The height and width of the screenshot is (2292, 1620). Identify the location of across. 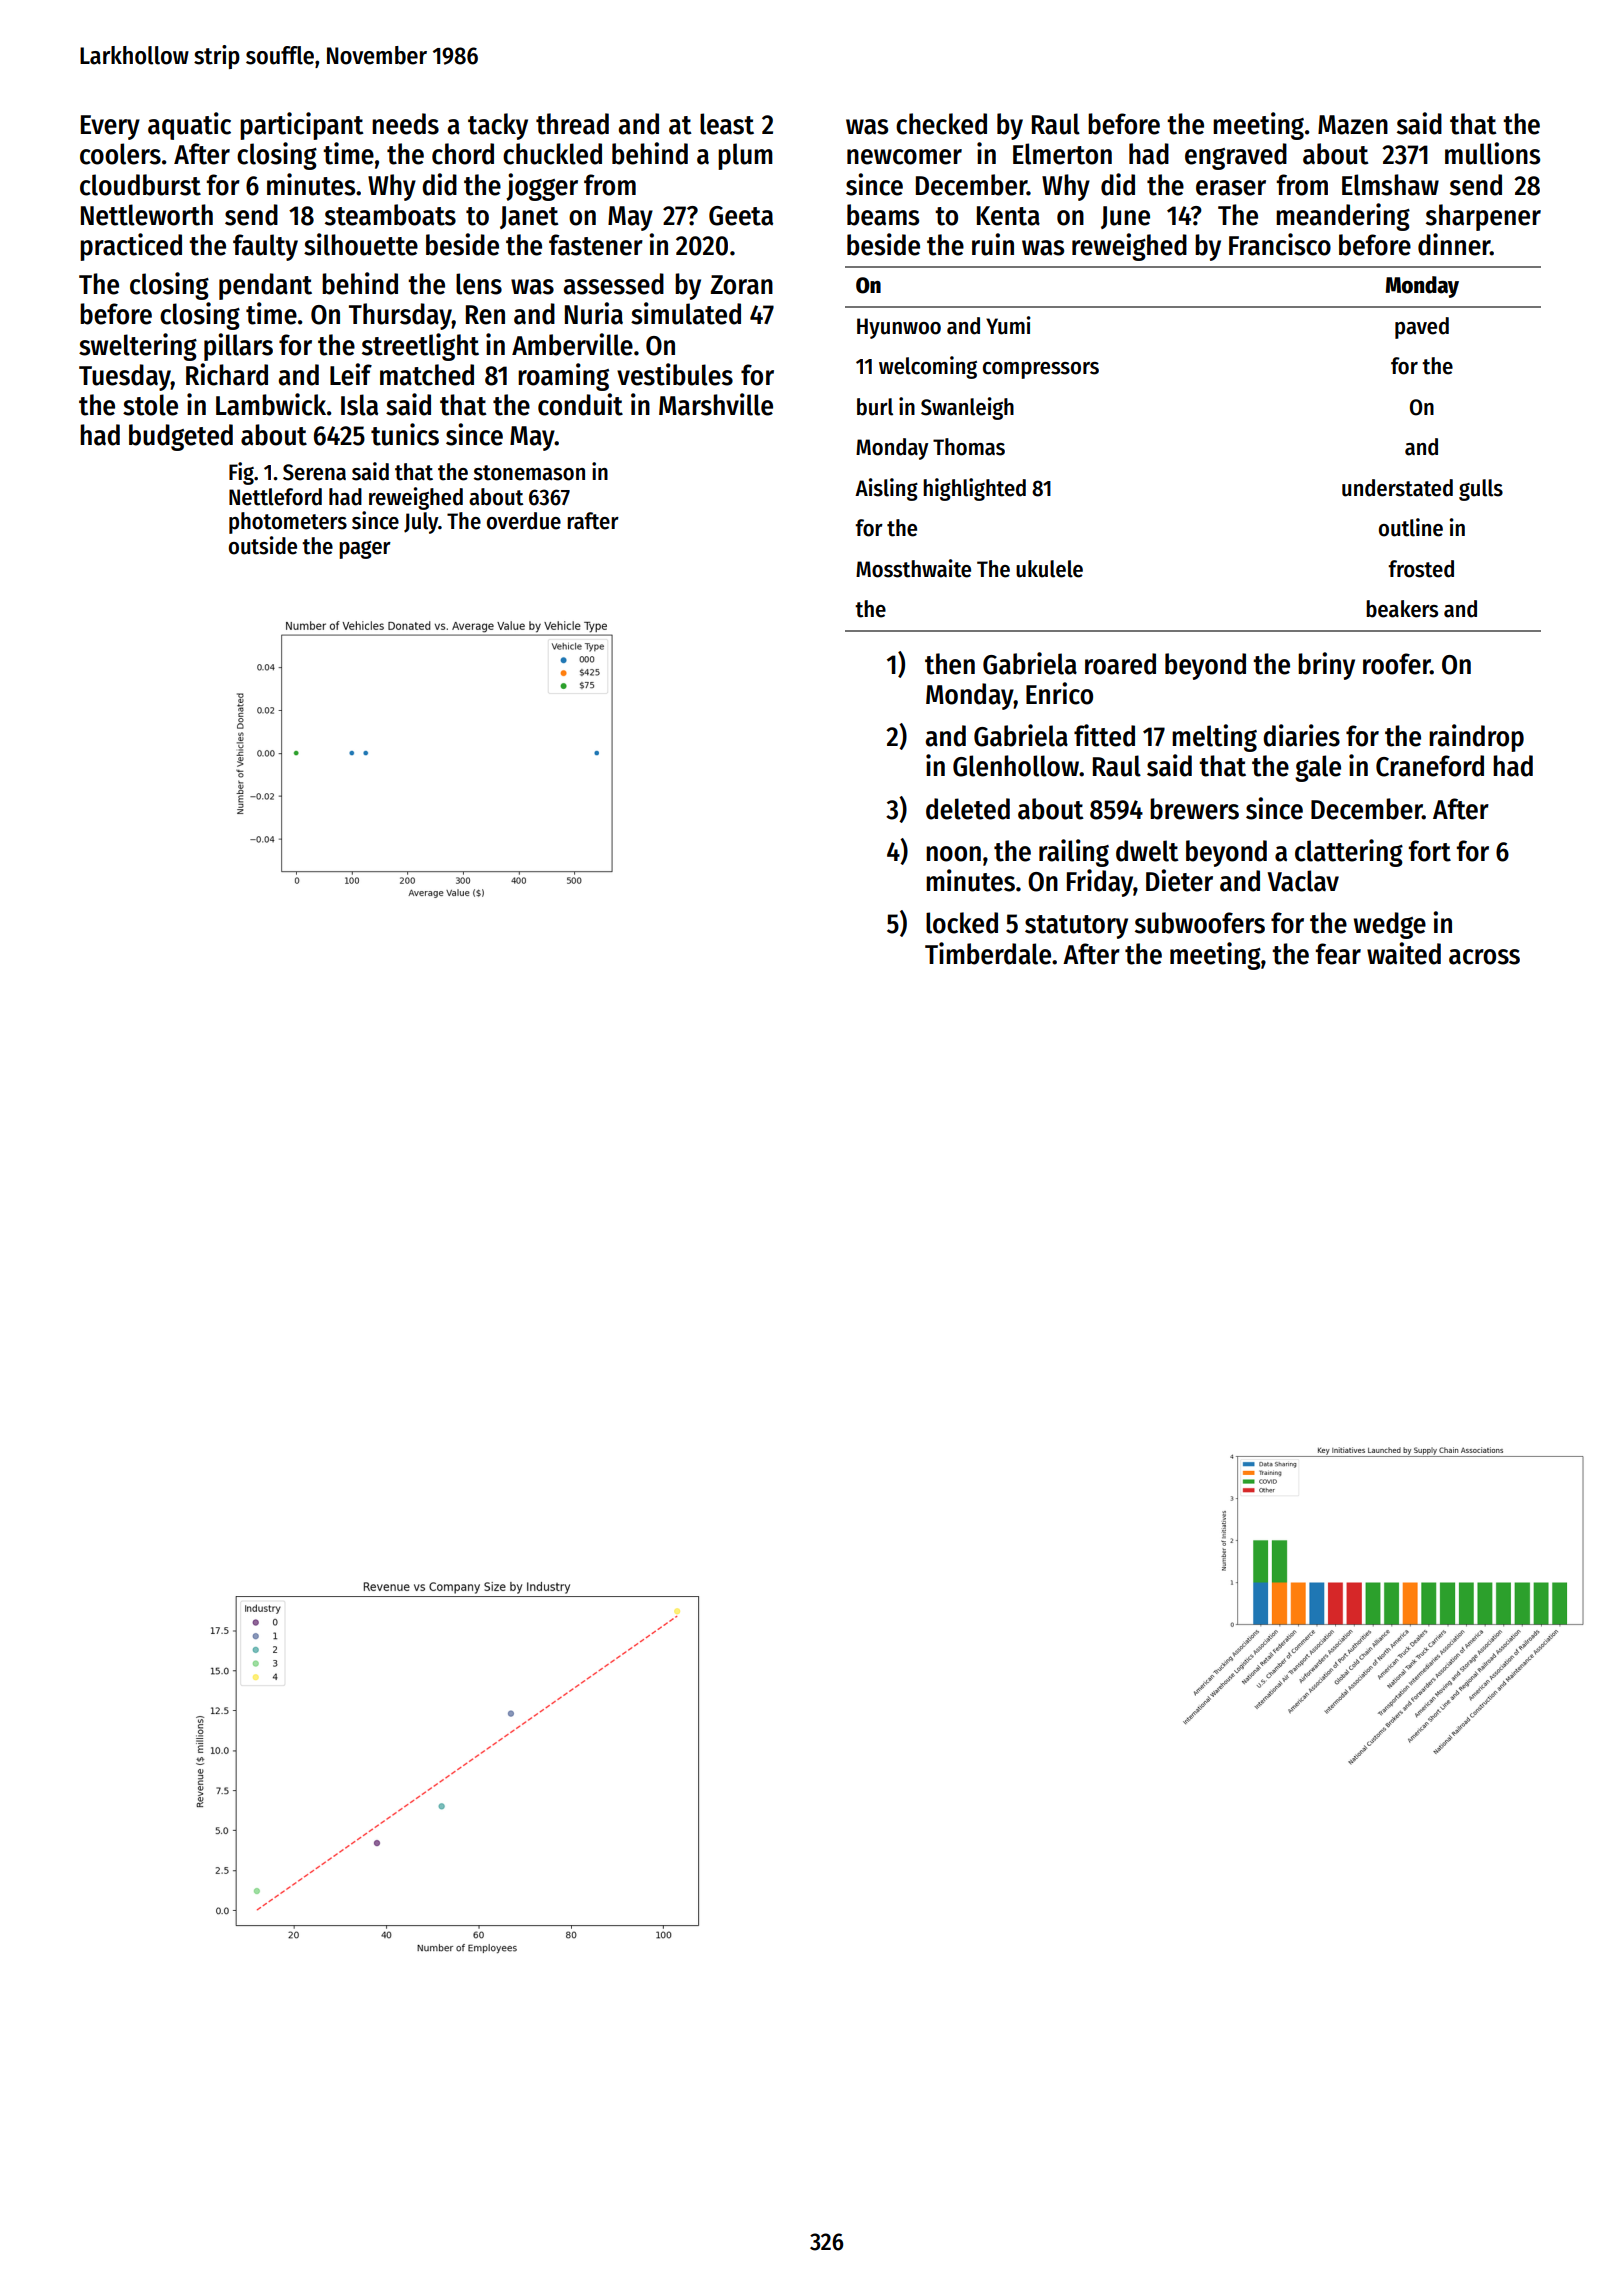
(1484, 957).
